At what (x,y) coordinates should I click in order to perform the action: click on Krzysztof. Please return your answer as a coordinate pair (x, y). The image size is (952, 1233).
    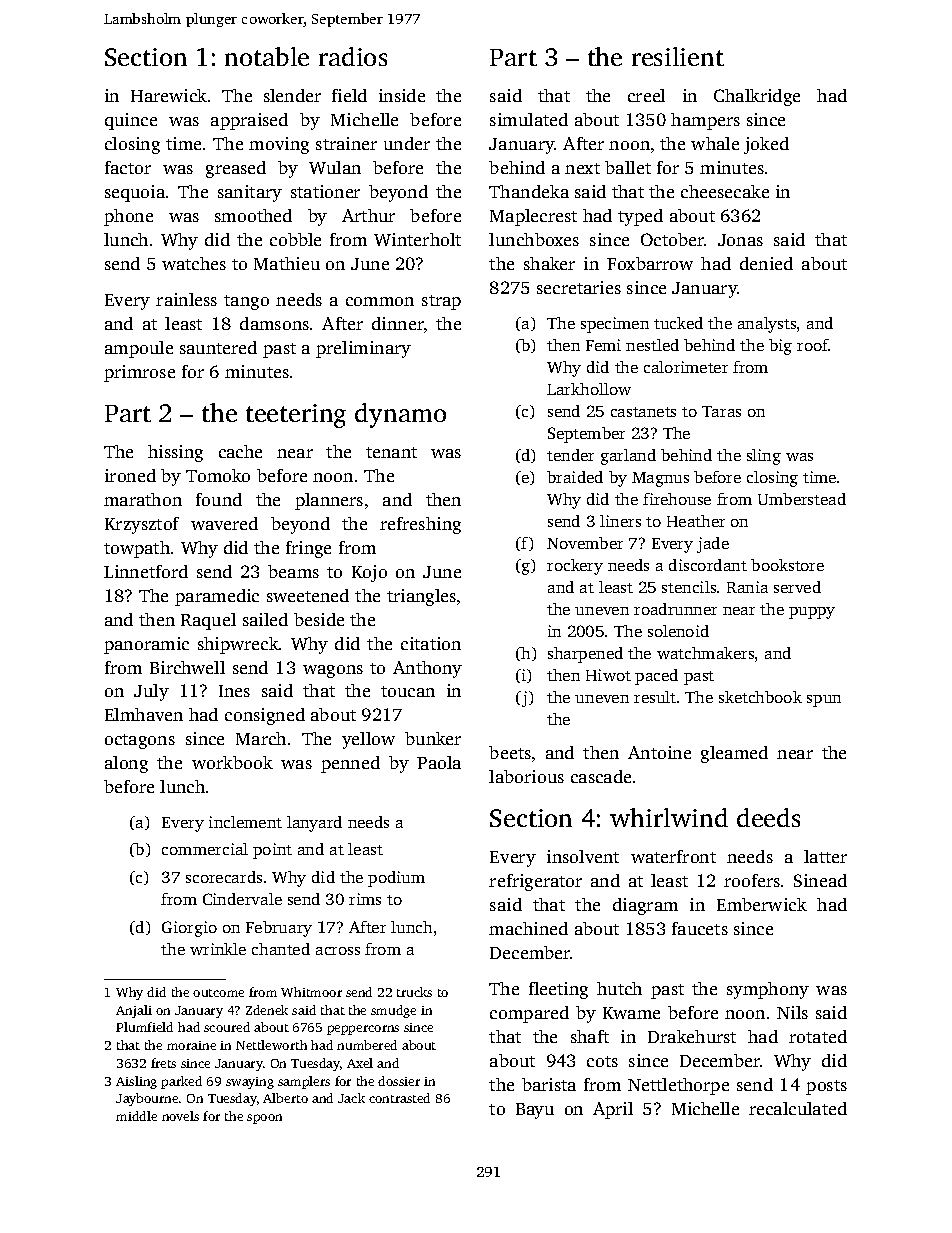
    Looking at the image, I should click on (142, 525).
